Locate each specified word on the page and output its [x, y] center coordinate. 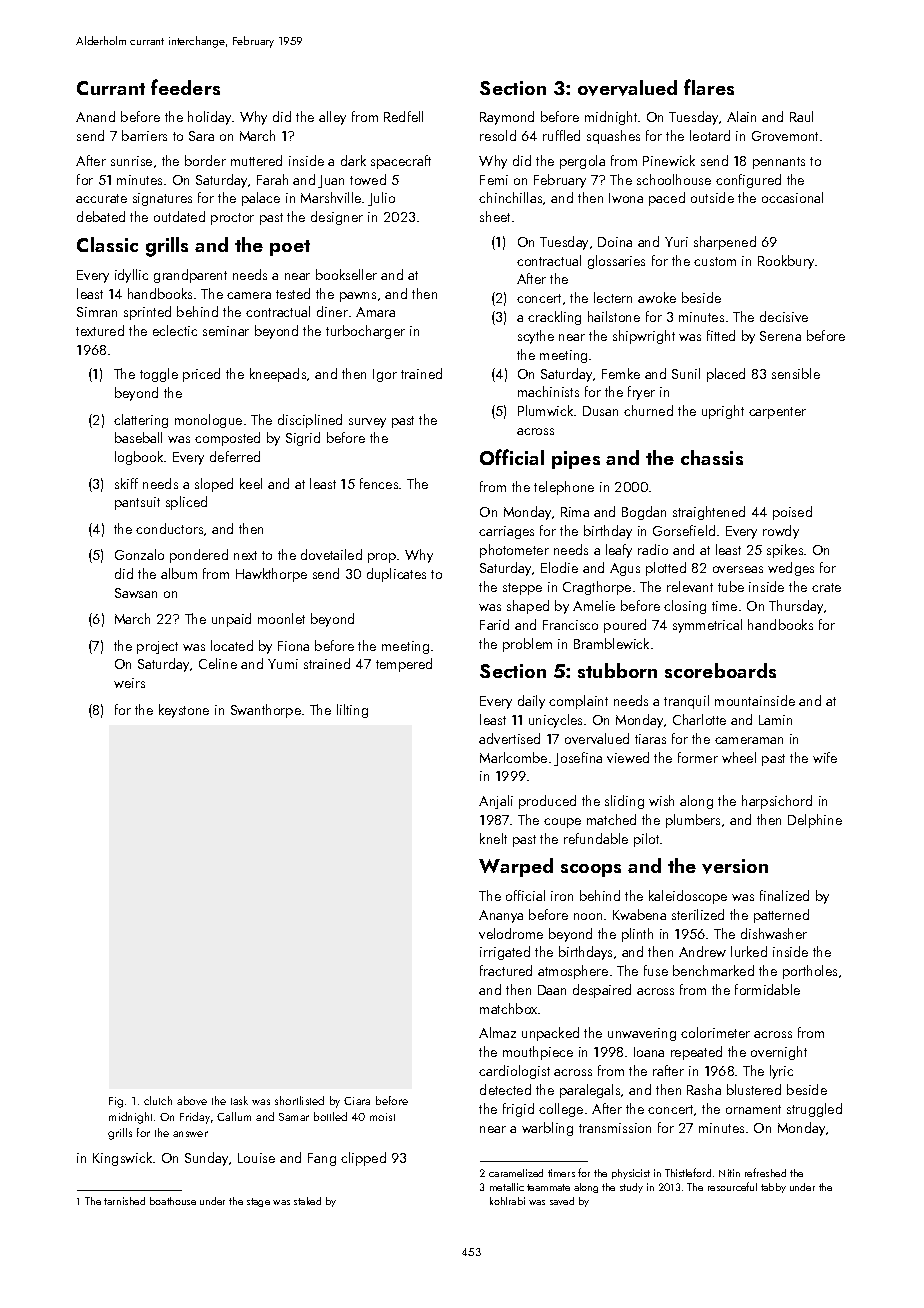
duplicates [396, 575]
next [245, 555]
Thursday [796, 607]
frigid [518, 1110]
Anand [95, 116]
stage [258, 1202]
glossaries [616, 262]
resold [498, 135]
